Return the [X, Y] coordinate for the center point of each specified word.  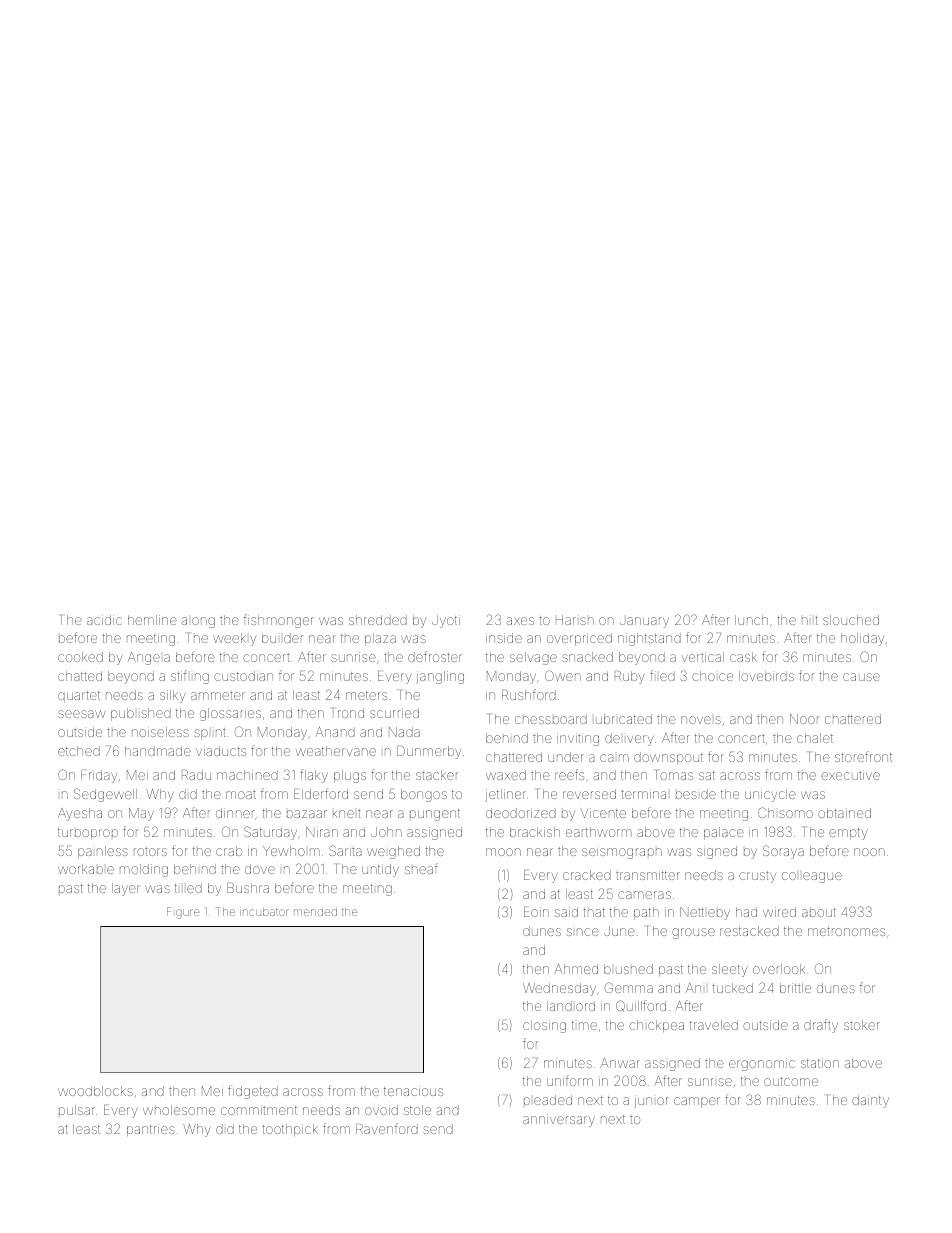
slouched [851, 620]
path [646, 913]
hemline [152, 620]
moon [503, 852]
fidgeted [253, 1092]
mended [315, 912]
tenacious [413, 1091]
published [141, 714]
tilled [188, 888]
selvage [533, 658]
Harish [575, 620]
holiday [862, 639]
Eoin [536, 912]
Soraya [783, 852]
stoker [862, 1025]
